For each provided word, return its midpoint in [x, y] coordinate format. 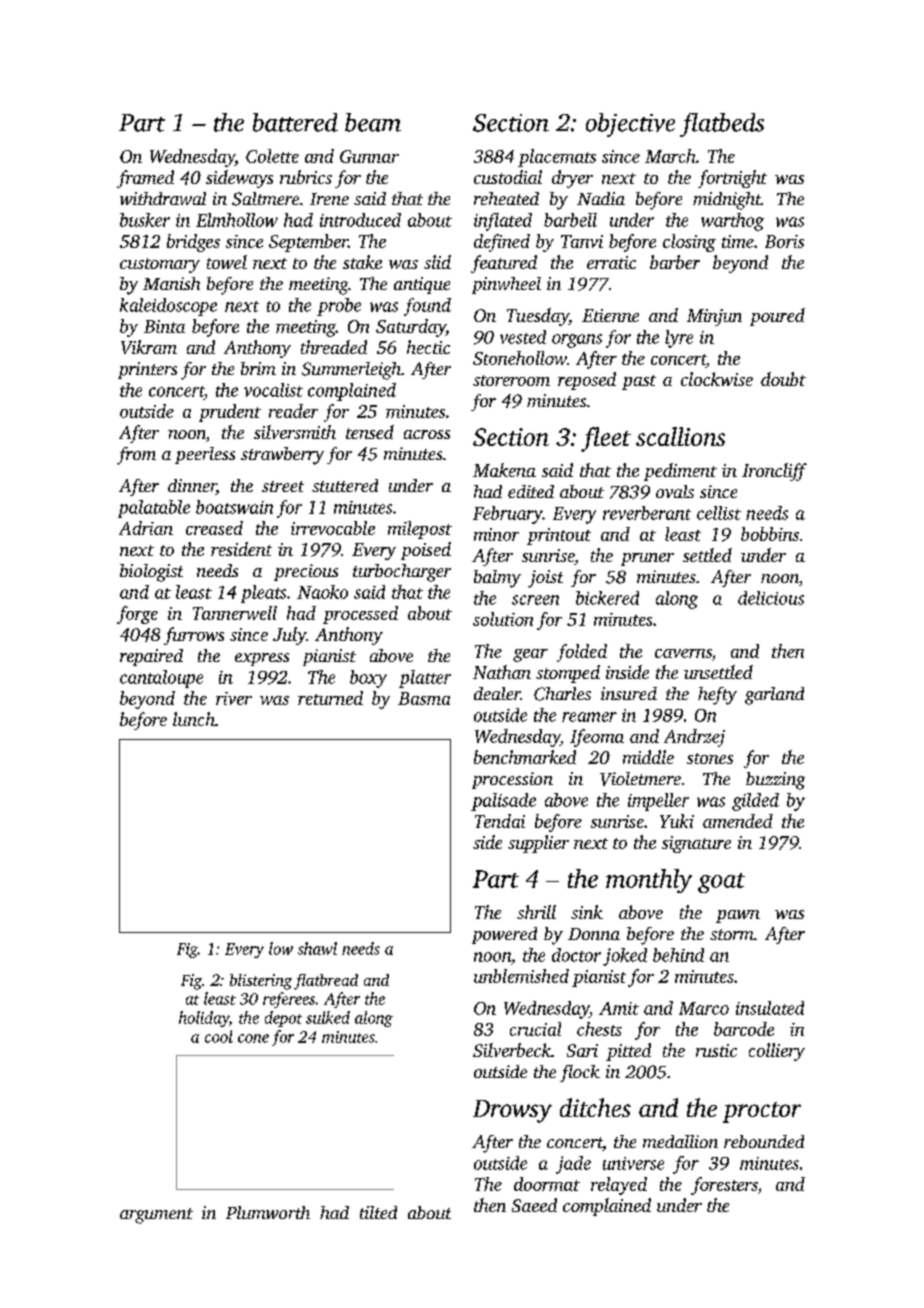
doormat [547, 1184]
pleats [263, 594]
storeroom [511, 380]
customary [160, 265]
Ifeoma [597, 738]
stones [710, 758]
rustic [716, 1050]
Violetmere [640, 779]
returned [330, 698]
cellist [719, 513]
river [234, 698]
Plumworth [268, 1212]
